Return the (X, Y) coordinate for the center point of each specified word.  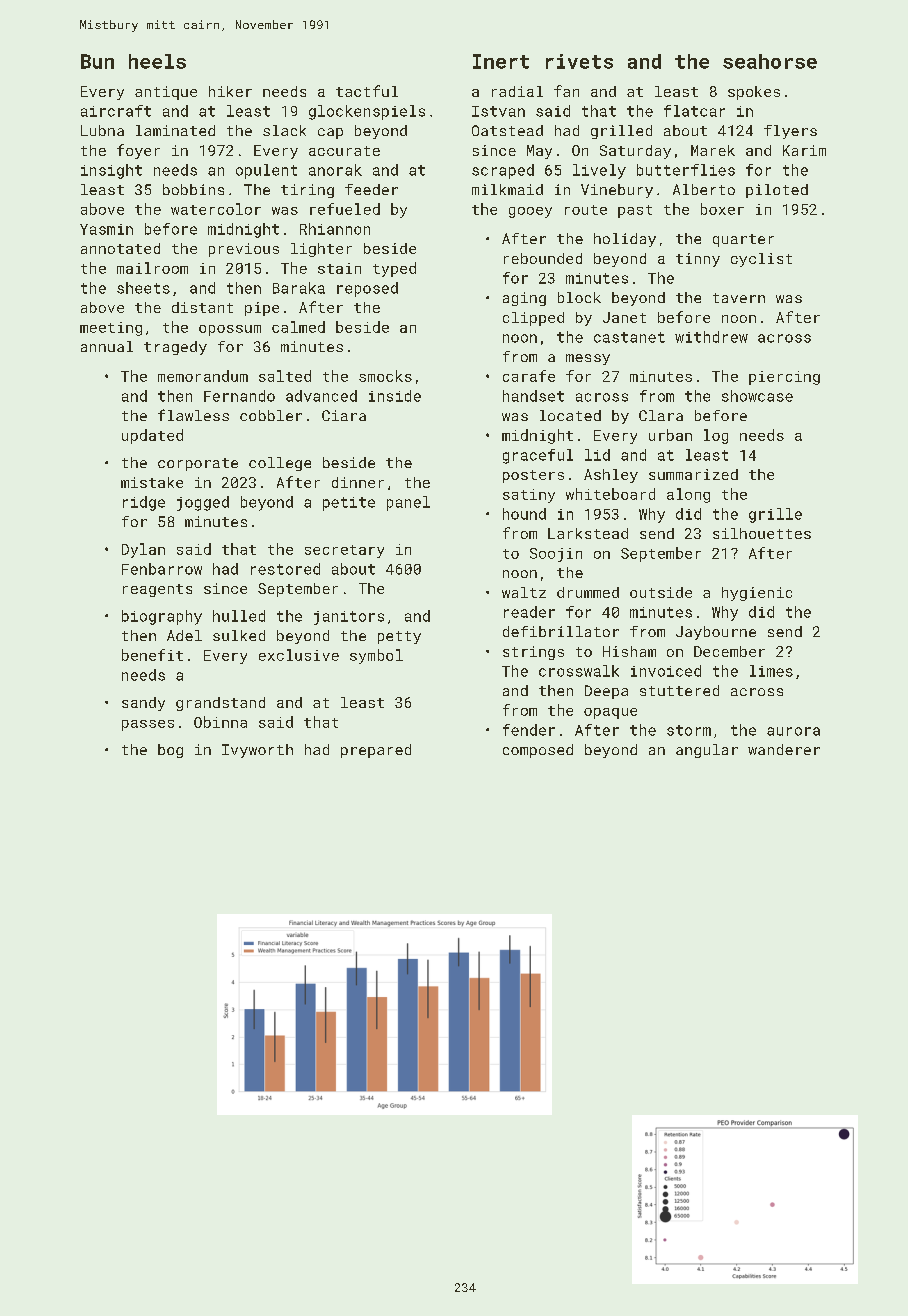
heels (157, 61)
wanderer (784, 749)
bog (170, 751)
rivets (579, 61)
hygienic (757, 594)
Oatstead (507, 130)
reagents (157, 590)
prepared (376, 751)
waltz (524, 592)
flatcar (694, 111)
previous (244, 250)
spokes (754, 93)
